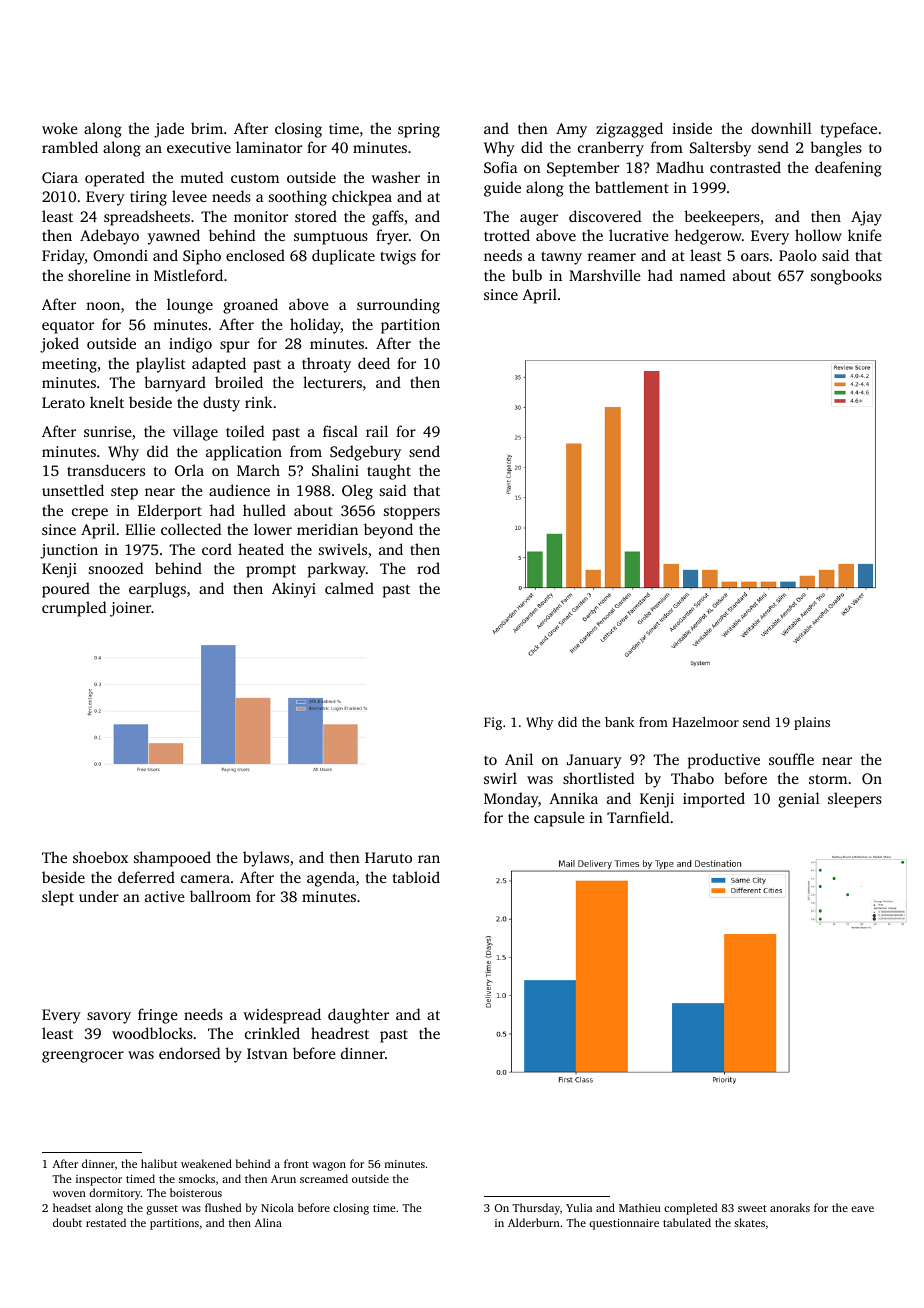 This image has height=1308, width=924. What do you see at coordinates (157, 590) in the image?
I see `earplugs` at bounding box center [157, 590].
